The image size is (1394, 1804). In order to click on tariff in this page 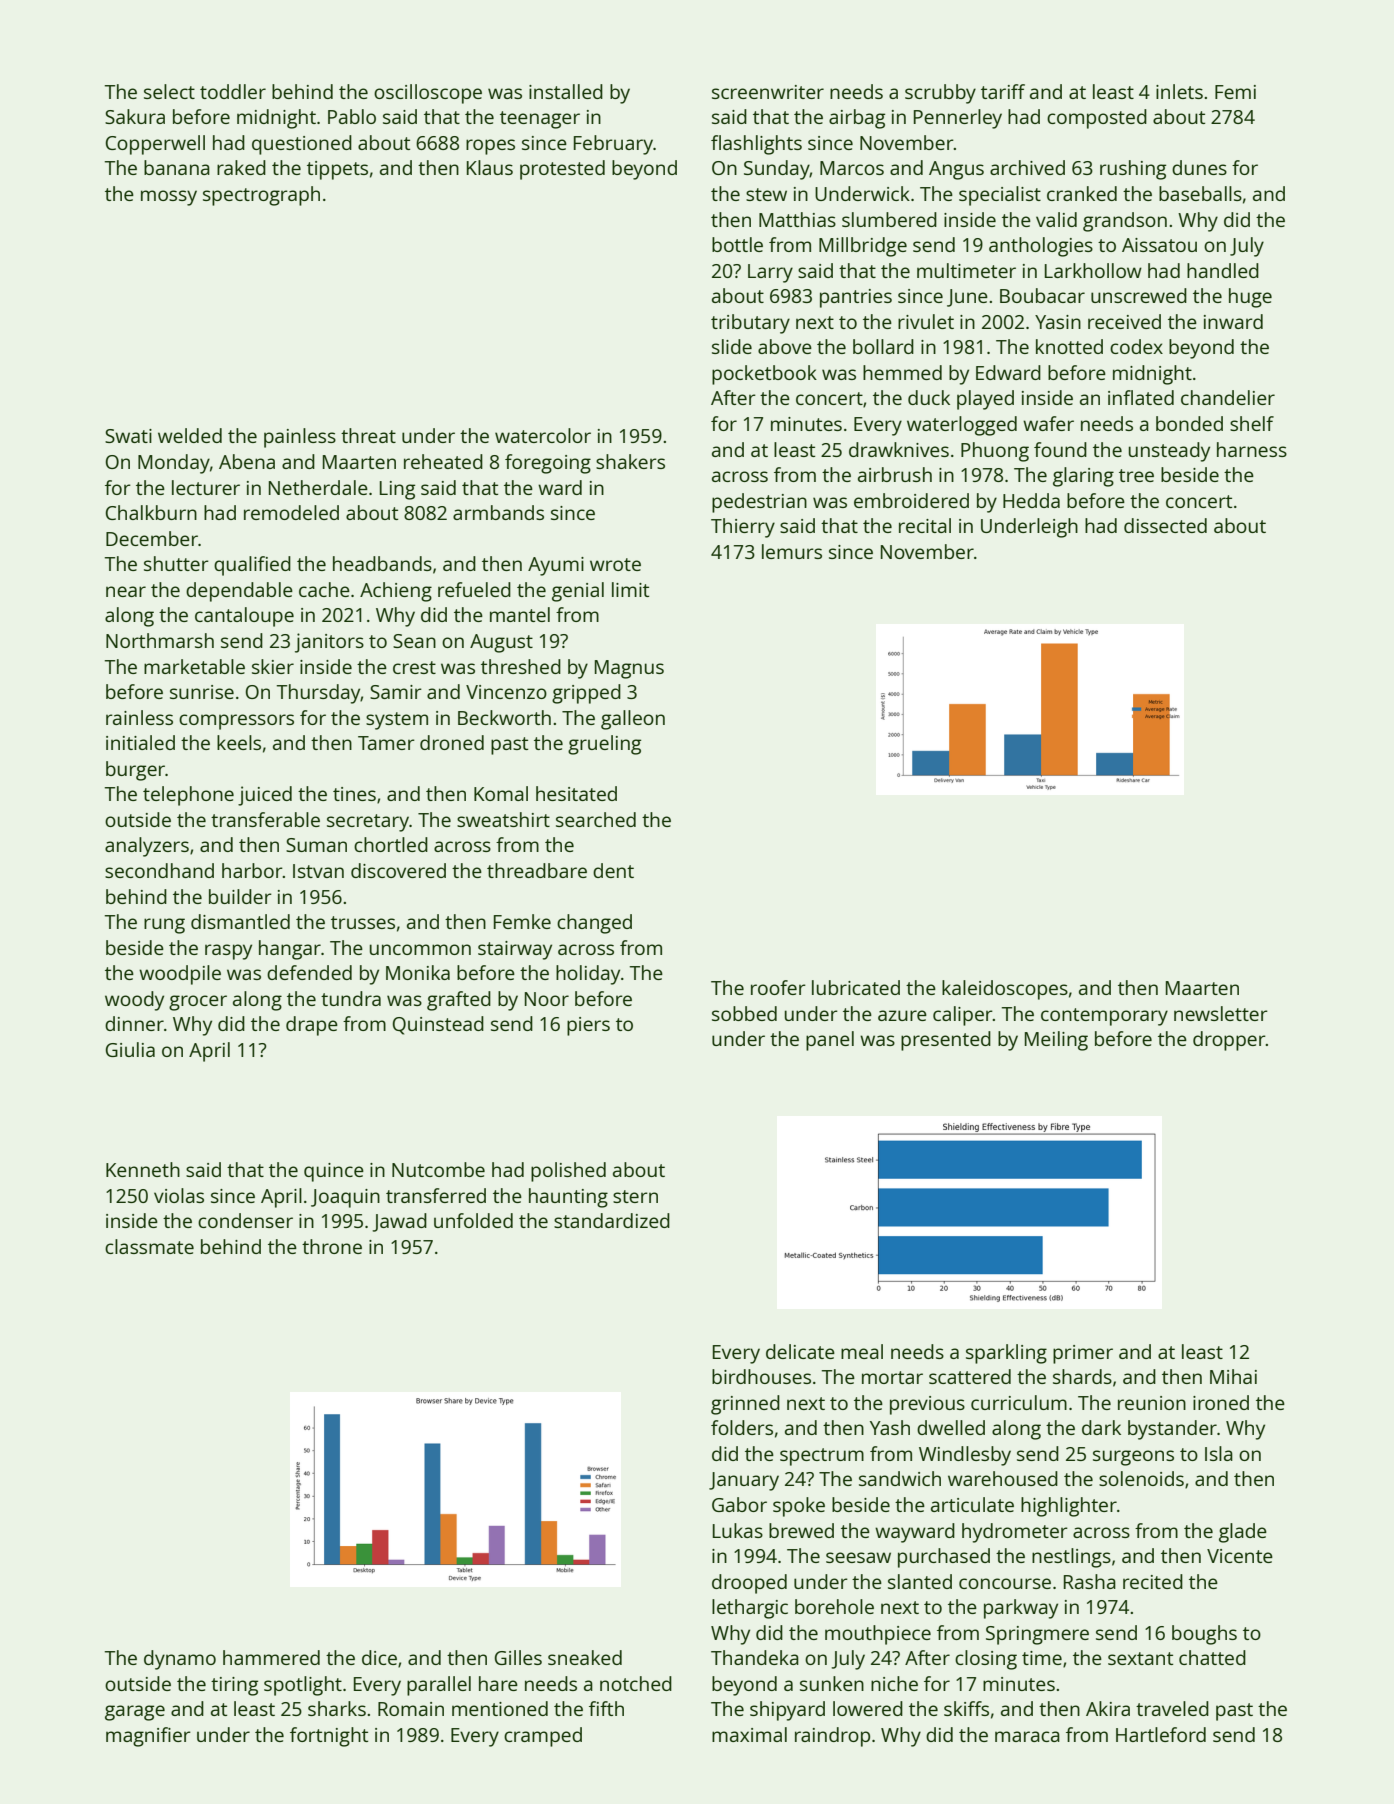, I will do `click(1003, 91)`.
